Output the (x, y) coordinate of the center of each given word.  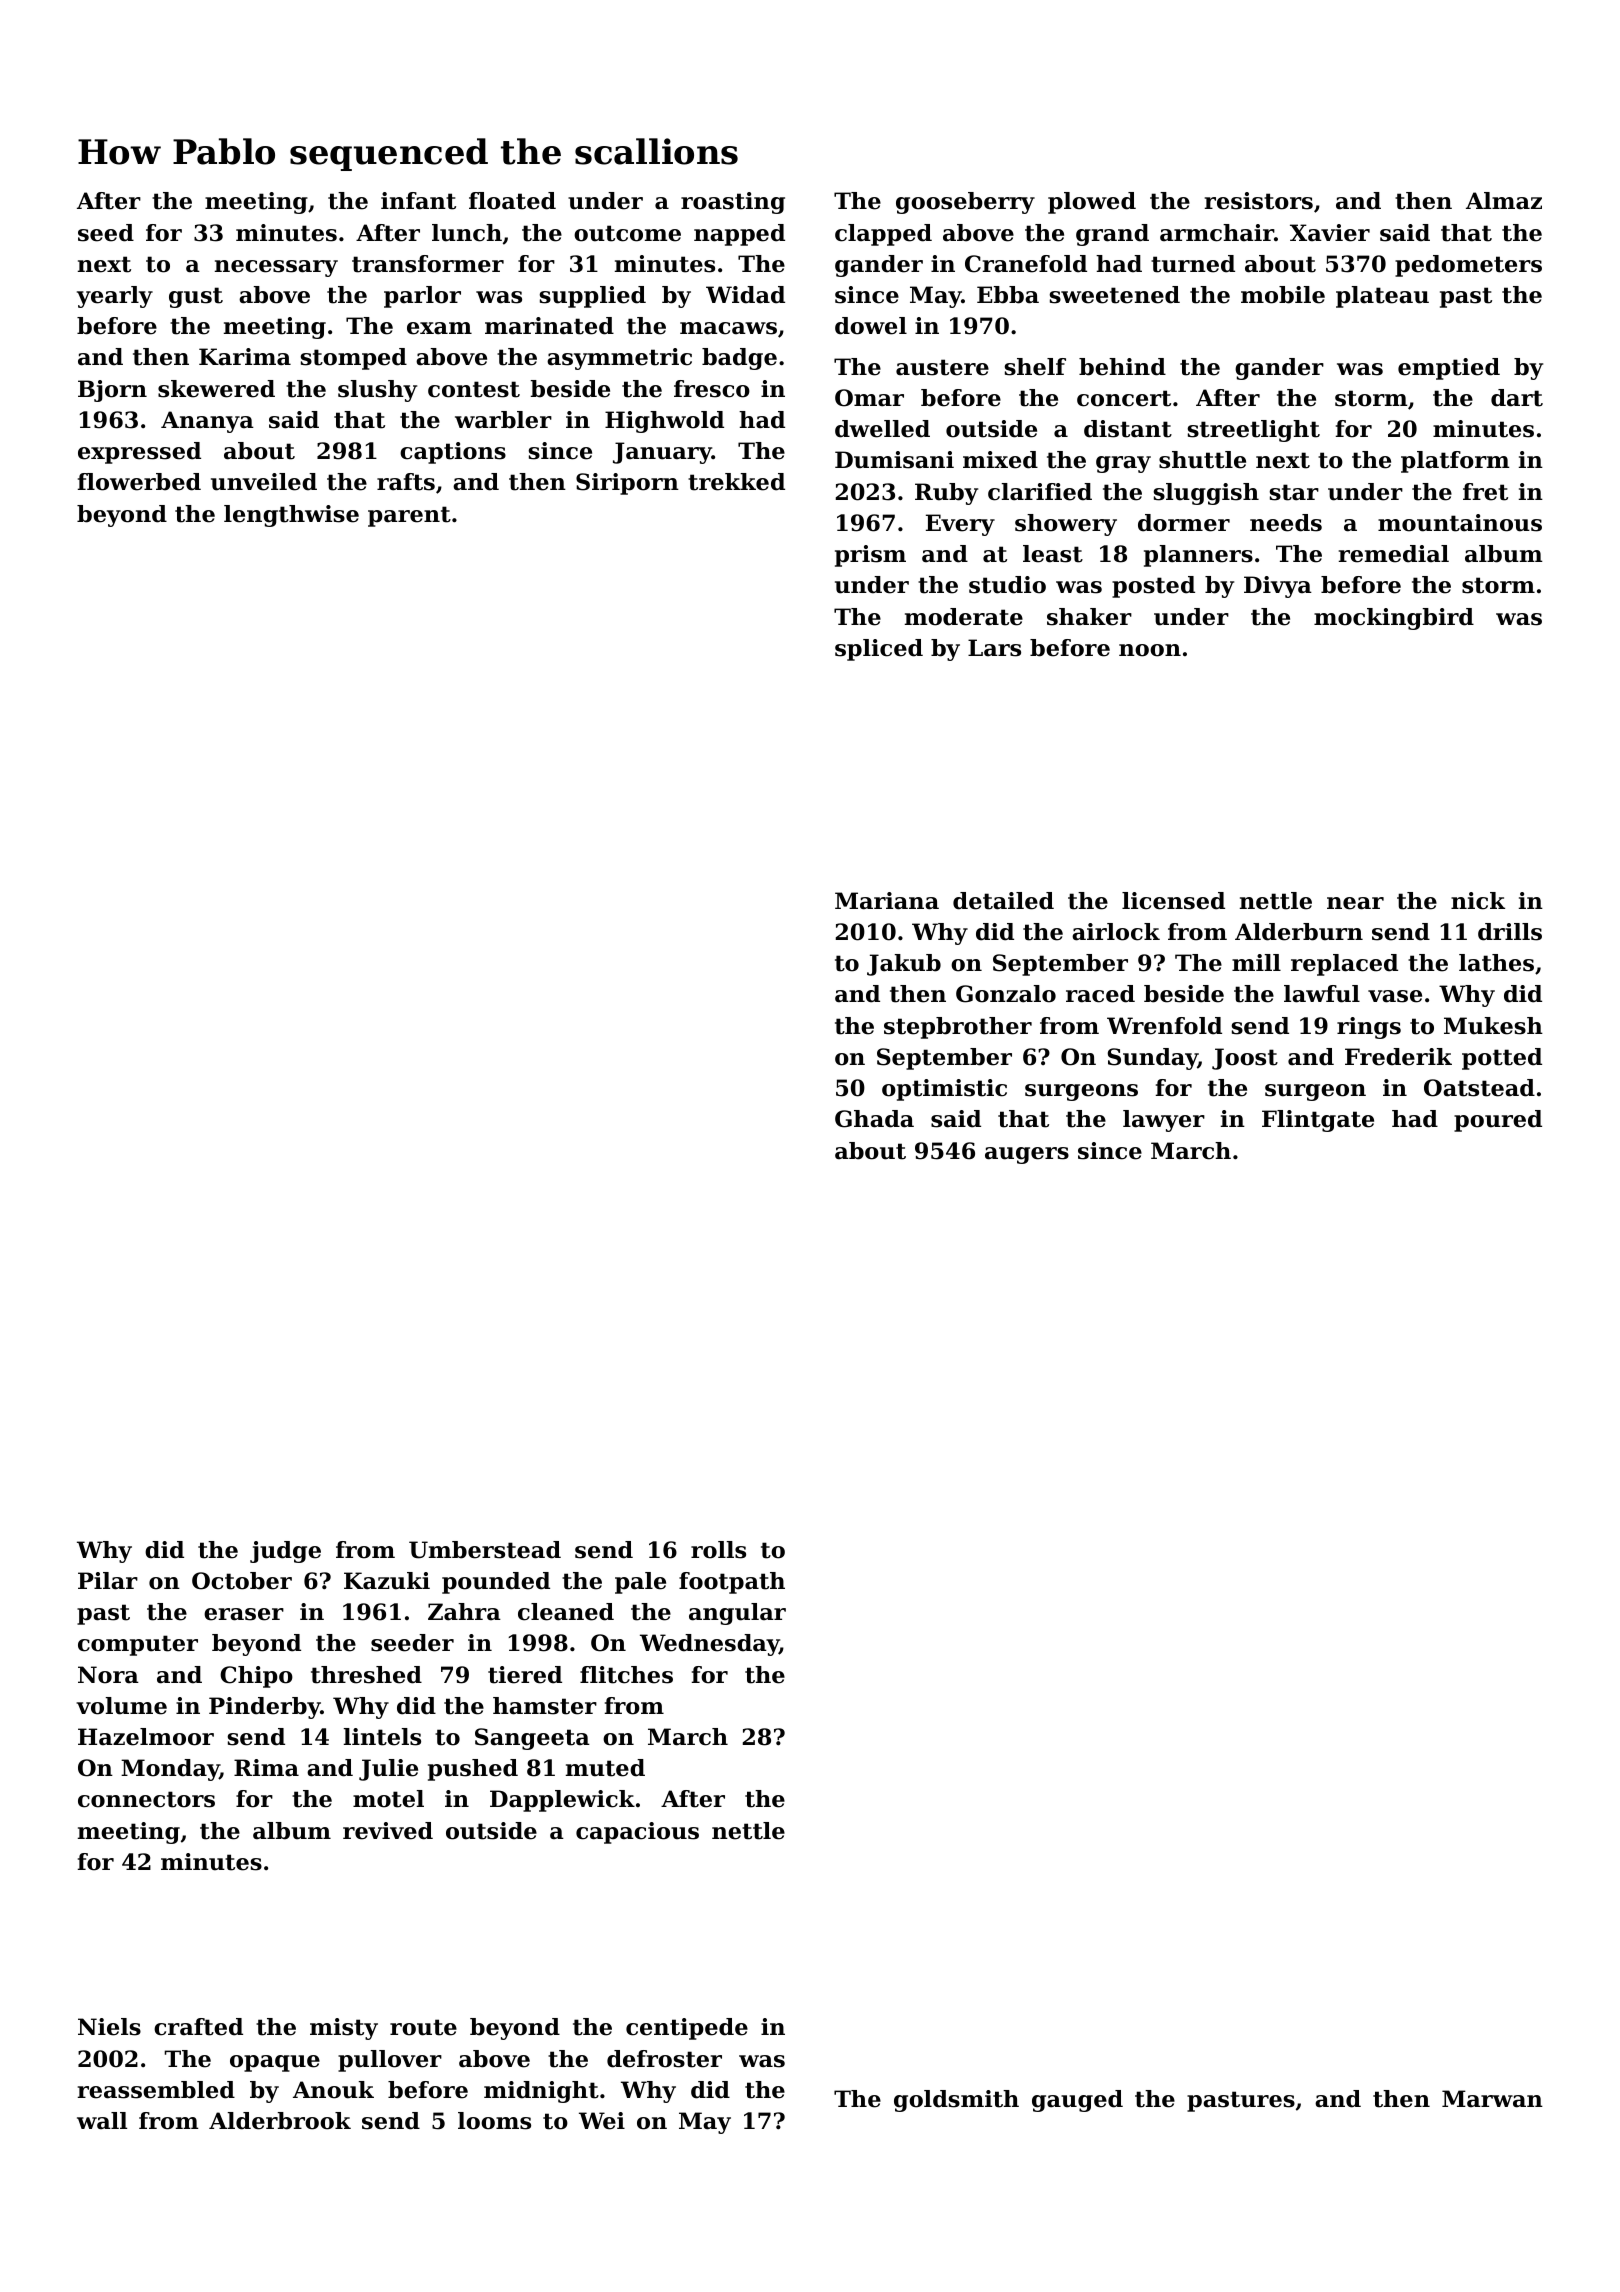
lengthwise (291, 516)
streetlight (1253, 431)
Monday (170, 1770)
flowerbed (139, 482)
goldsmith (956, 2101)
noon (1150, 650)
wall (102, 2121)
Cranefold (1026, 264)
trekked (736, 482)
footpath (732, 1583)
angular (737, 1614)
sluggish (1206, 494)
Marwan (1492, 2099)
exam (439, 328)
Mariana (887, 901)
